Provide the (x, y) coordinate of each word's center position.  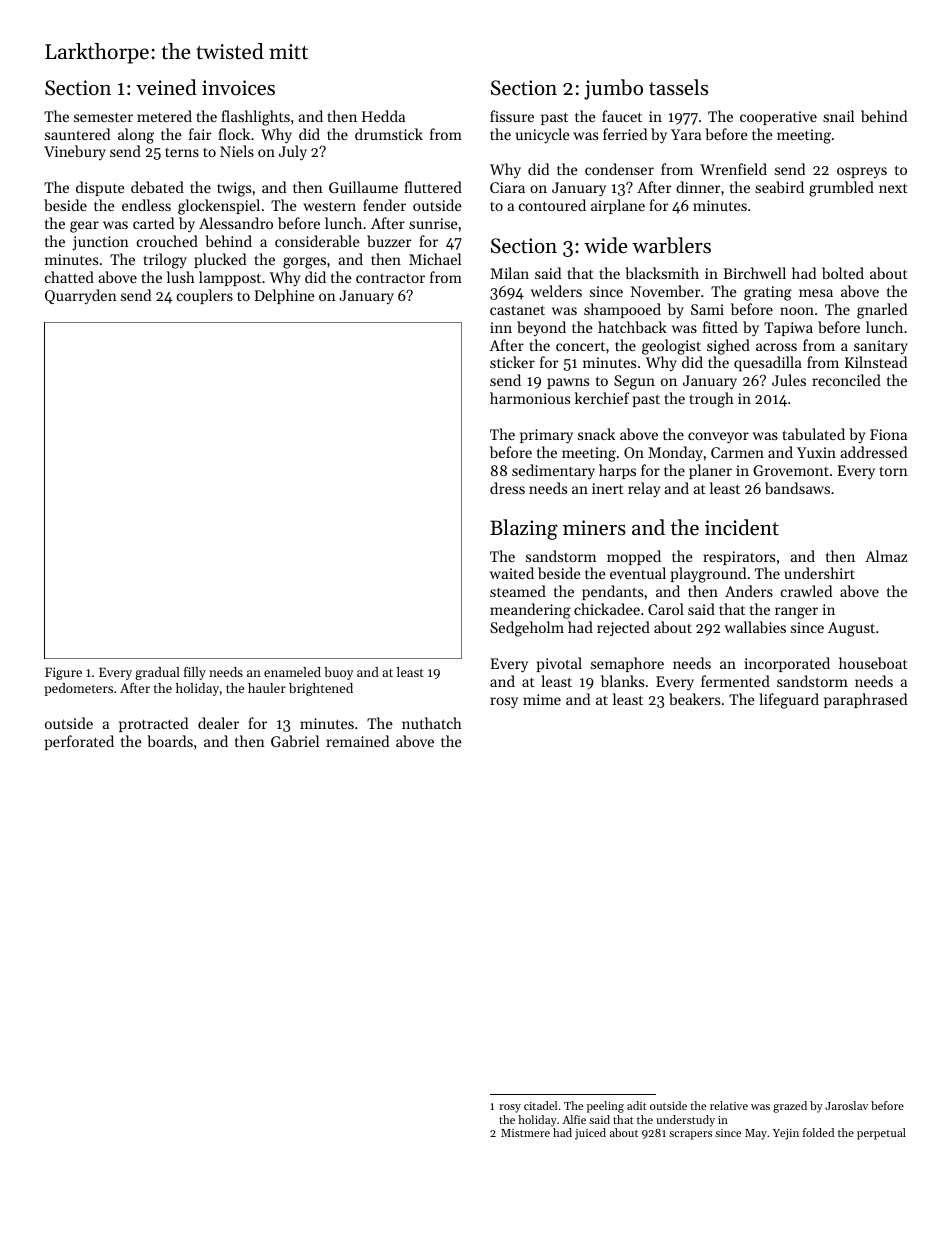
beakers (694, 699)
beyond (541, 328)
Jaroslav (846, 1105)
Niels (237, 151)
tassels (678, 87)
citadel (540, 1105)
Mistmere (525, 1133)
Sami (707, 309)
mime (542, 699)
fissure (512, 116)
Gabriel (295, 741)
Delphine (284, 296)
